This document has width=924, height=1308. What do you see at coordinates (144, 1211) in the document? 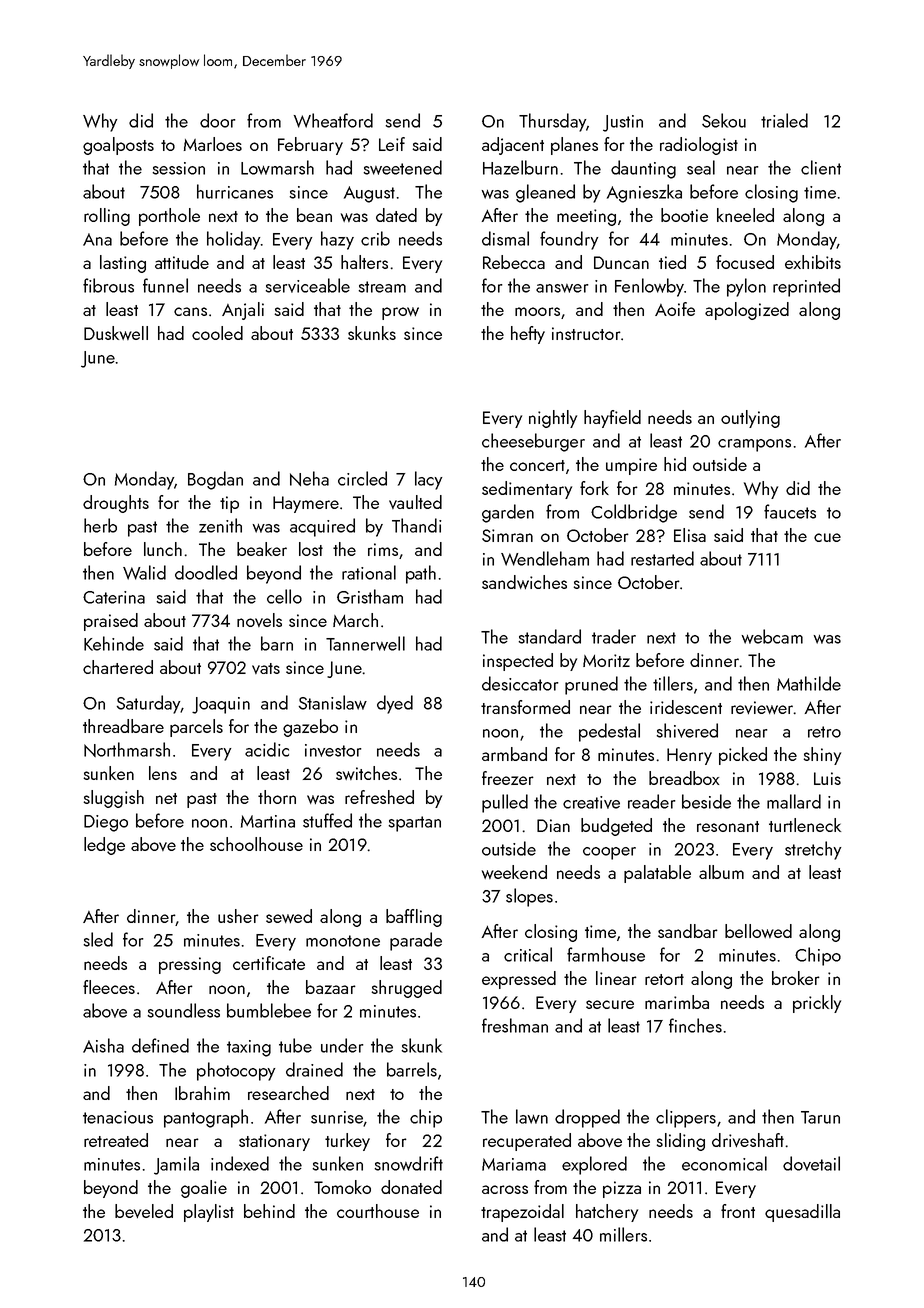
I see `beveled` at bounding box center [144, 1211].
